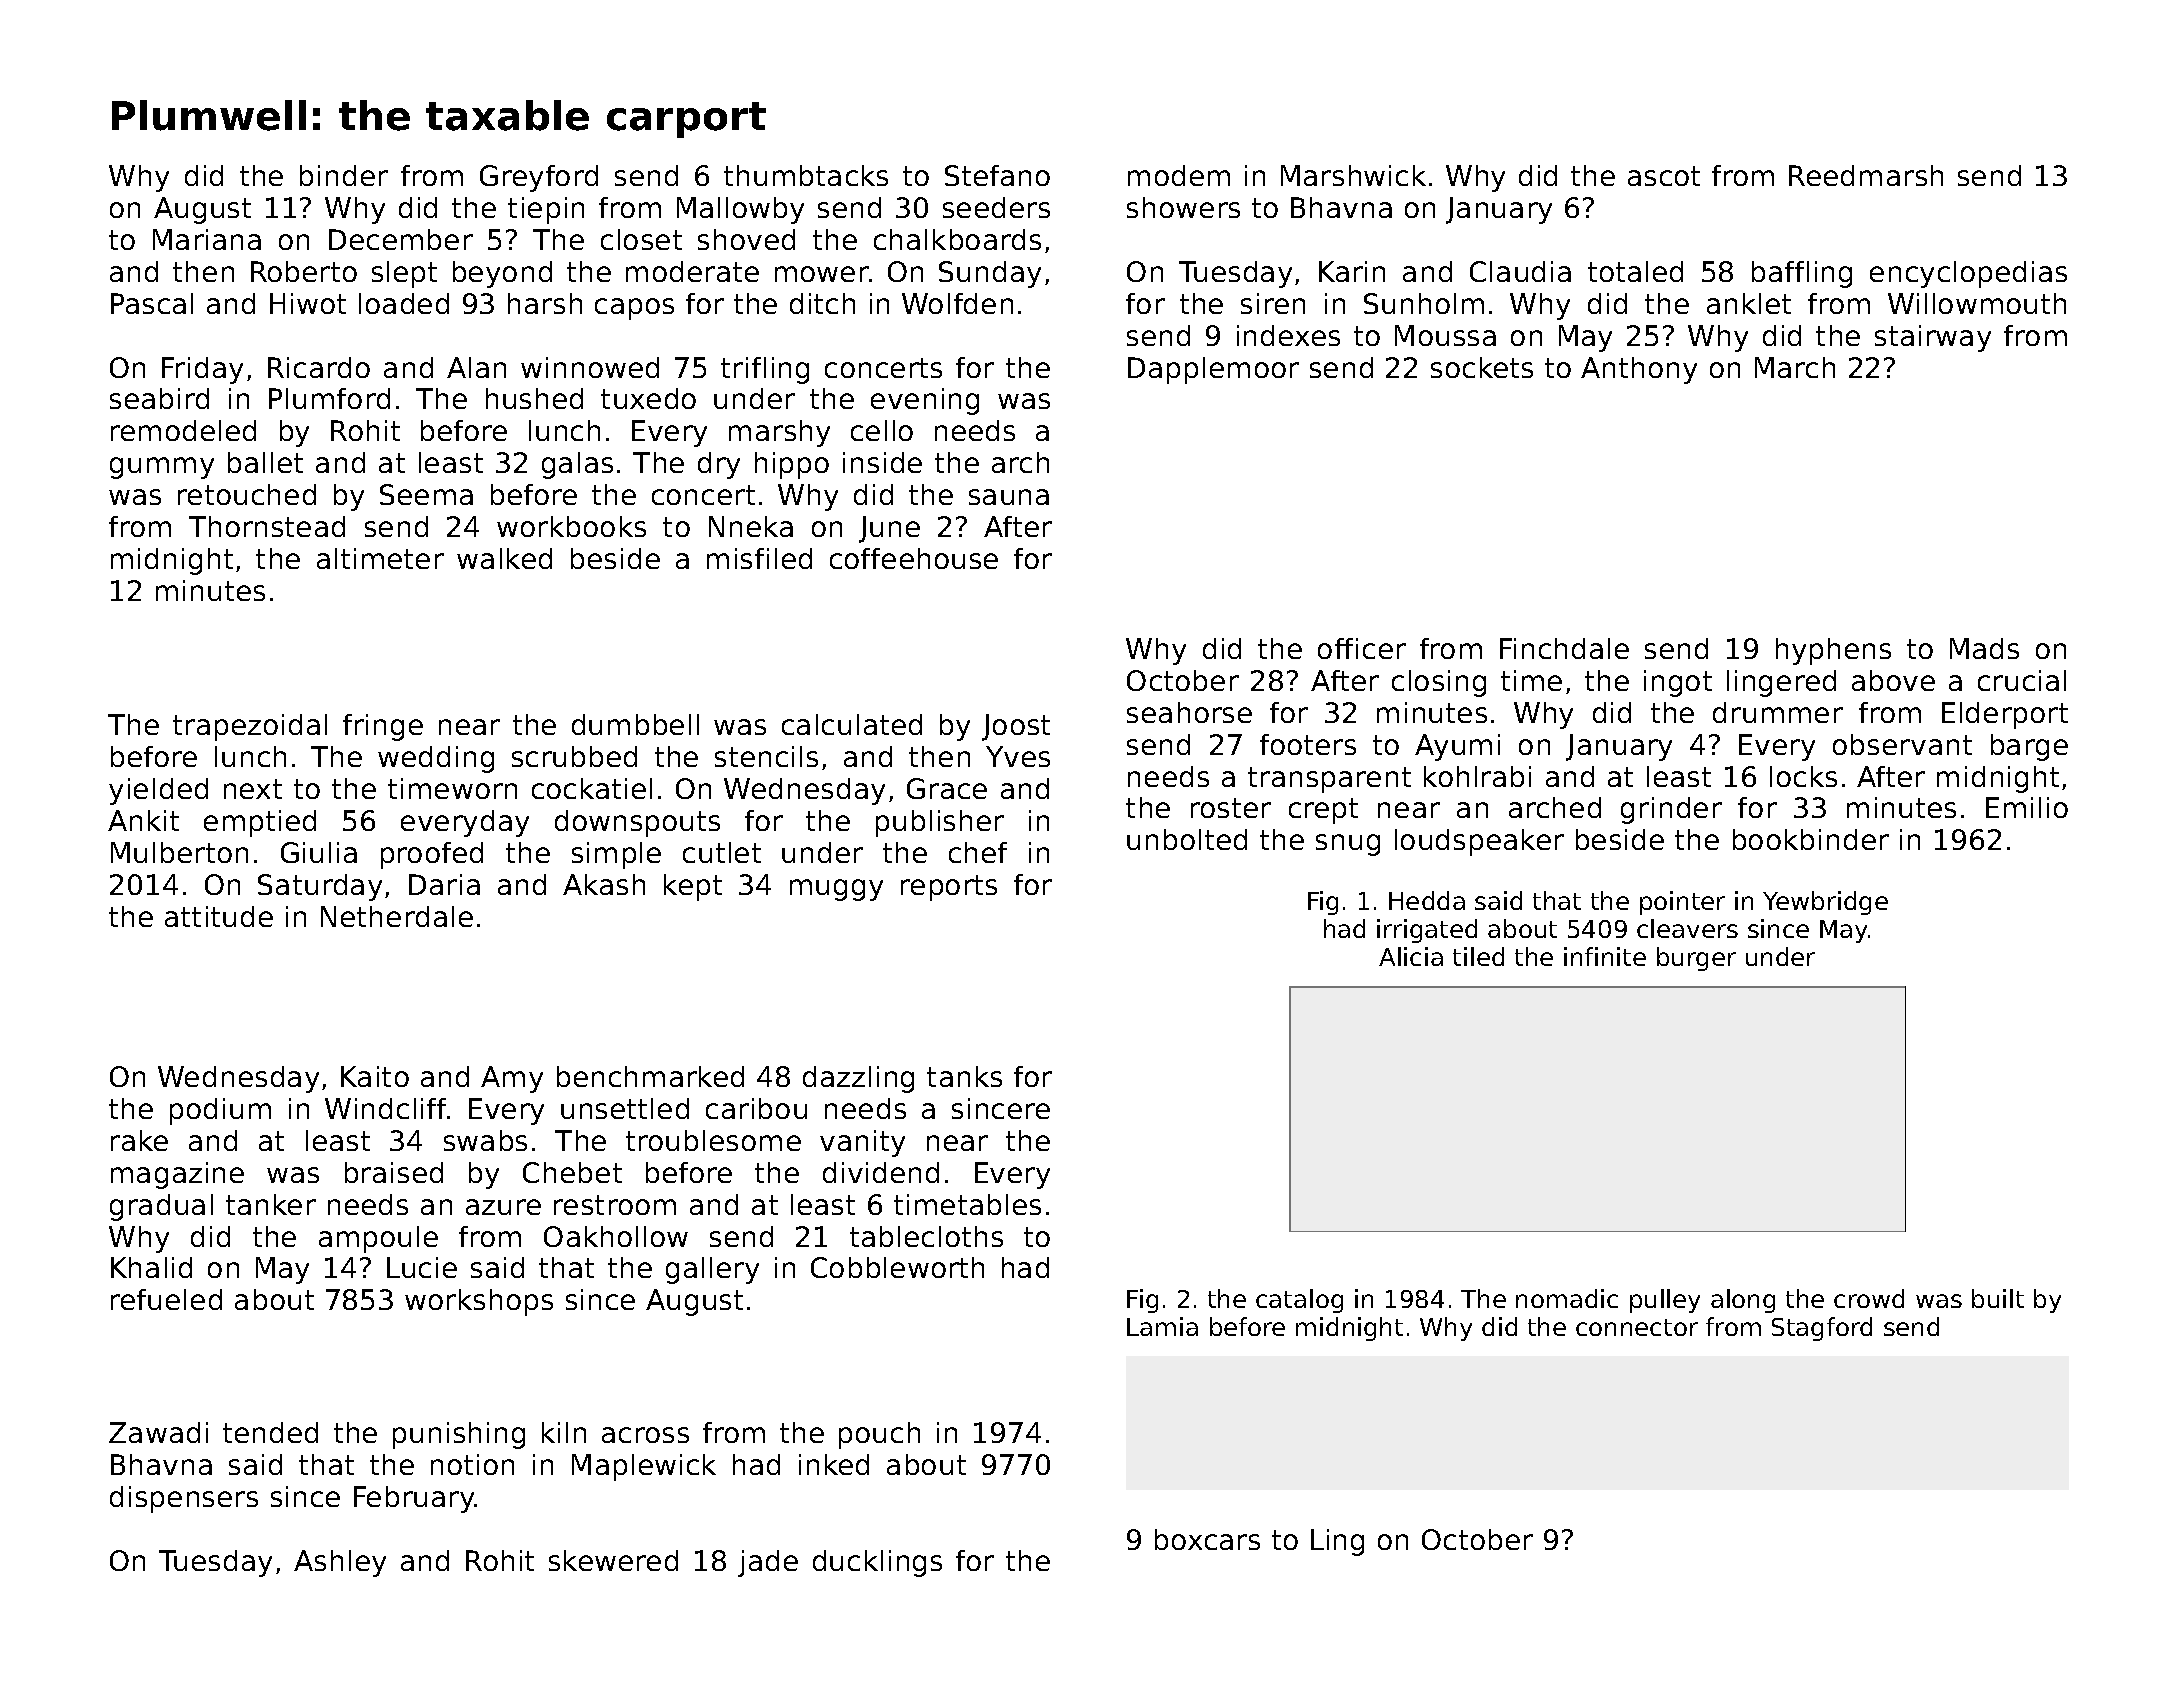 This page has width=2178, height=1683. What do you see at coordinates (1207, 1539) in the page?
I see `boxcars` at bounding box center [1207, 1539].
